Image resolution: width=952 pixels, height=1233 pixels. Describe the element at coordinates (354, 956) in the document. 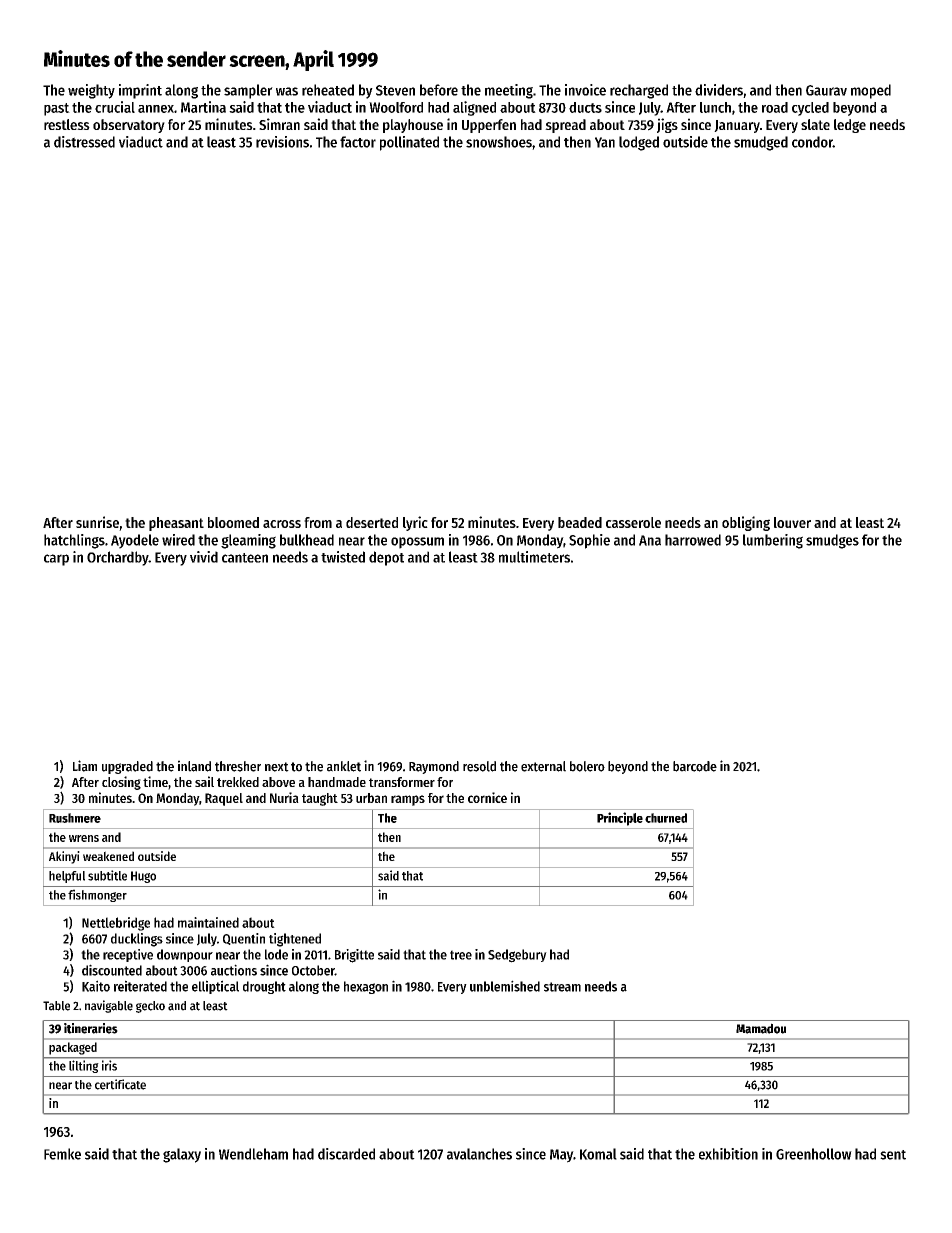

I see `Brigitte` at that location.
